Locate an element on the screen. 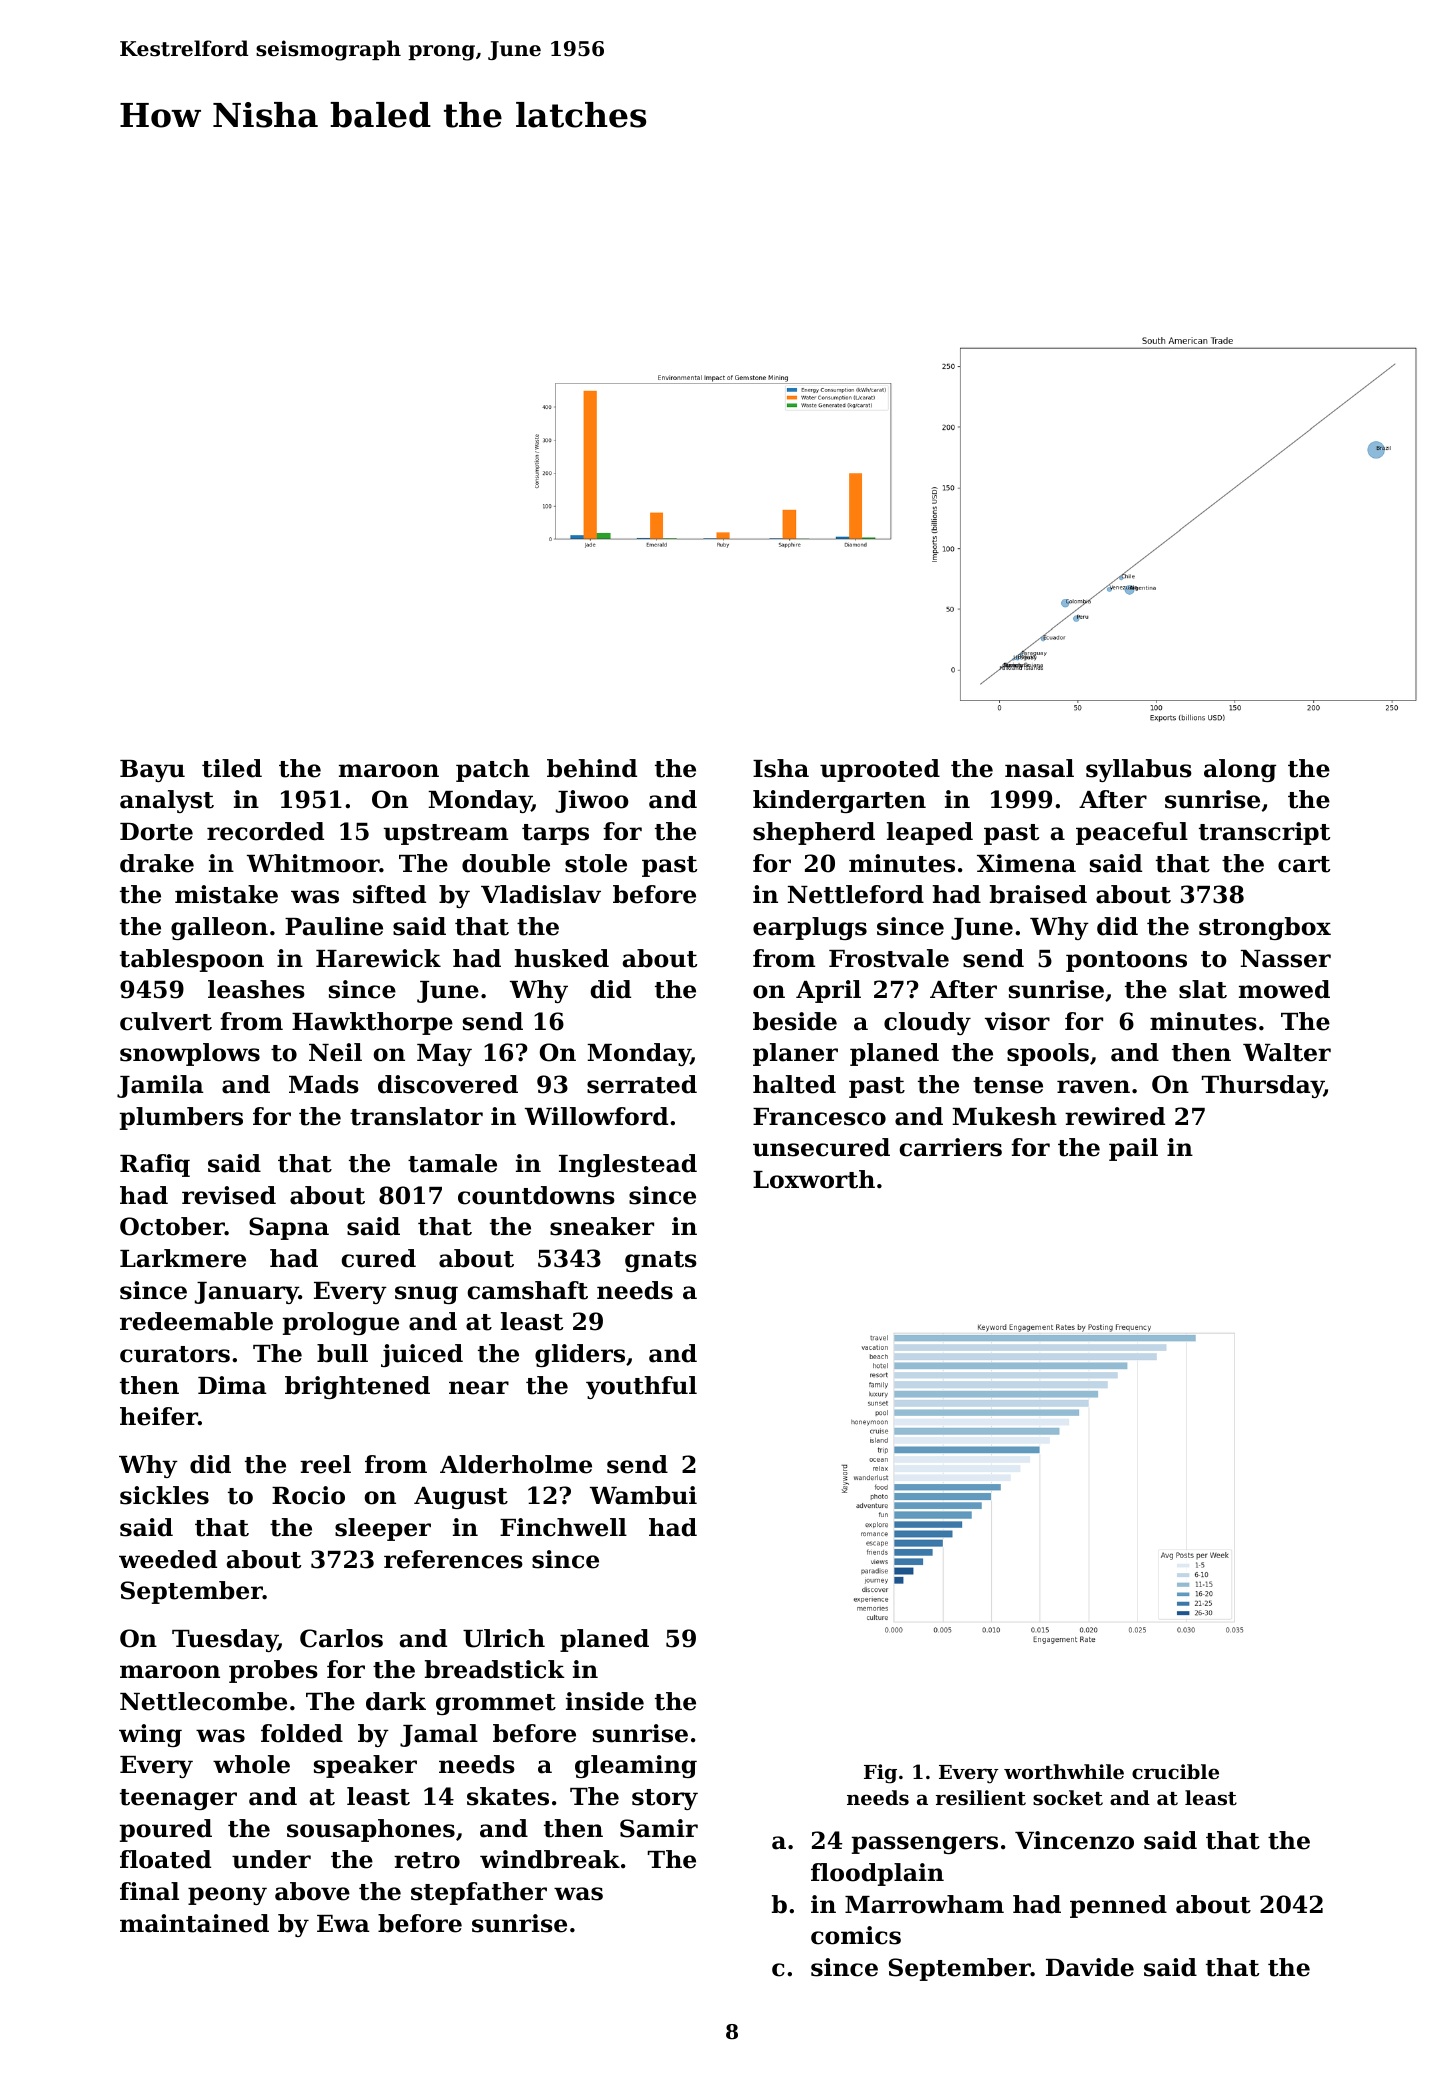 The width and height of the screenshot is (1450, 2100). youthful is located at coordinates (641, 1387).
